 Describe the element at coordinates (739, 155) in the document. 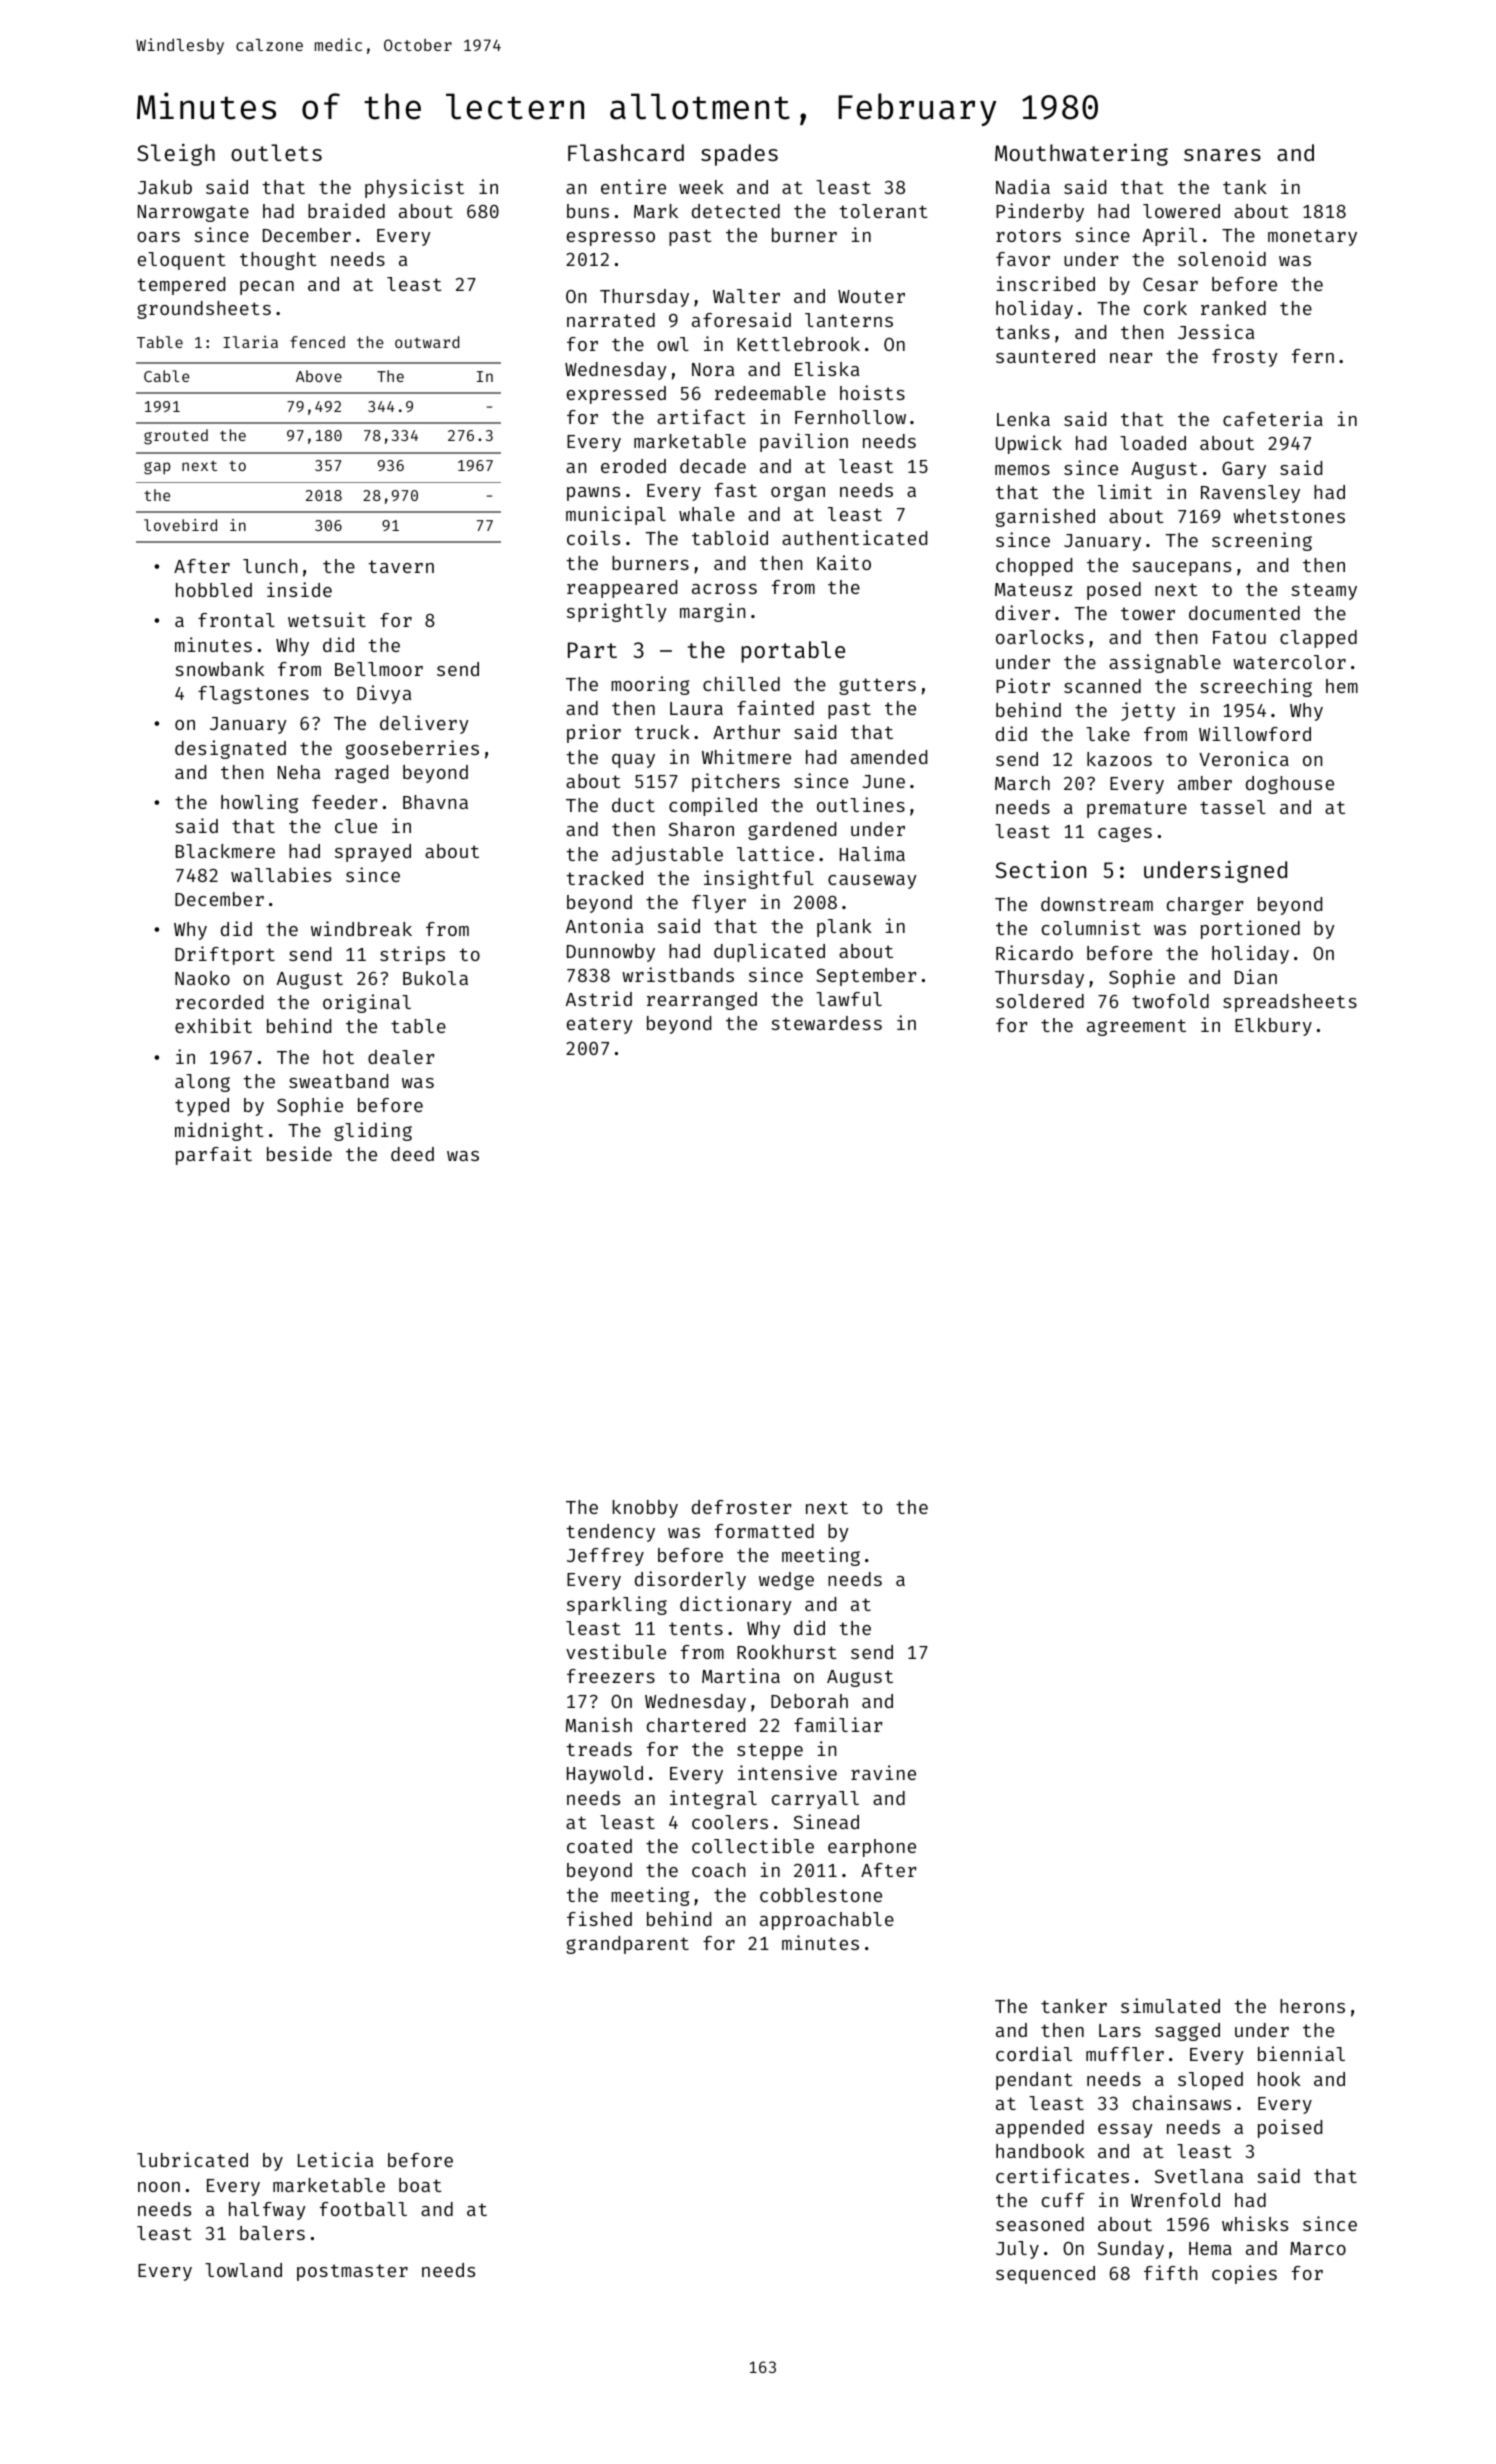

I see `spades` at that location.
